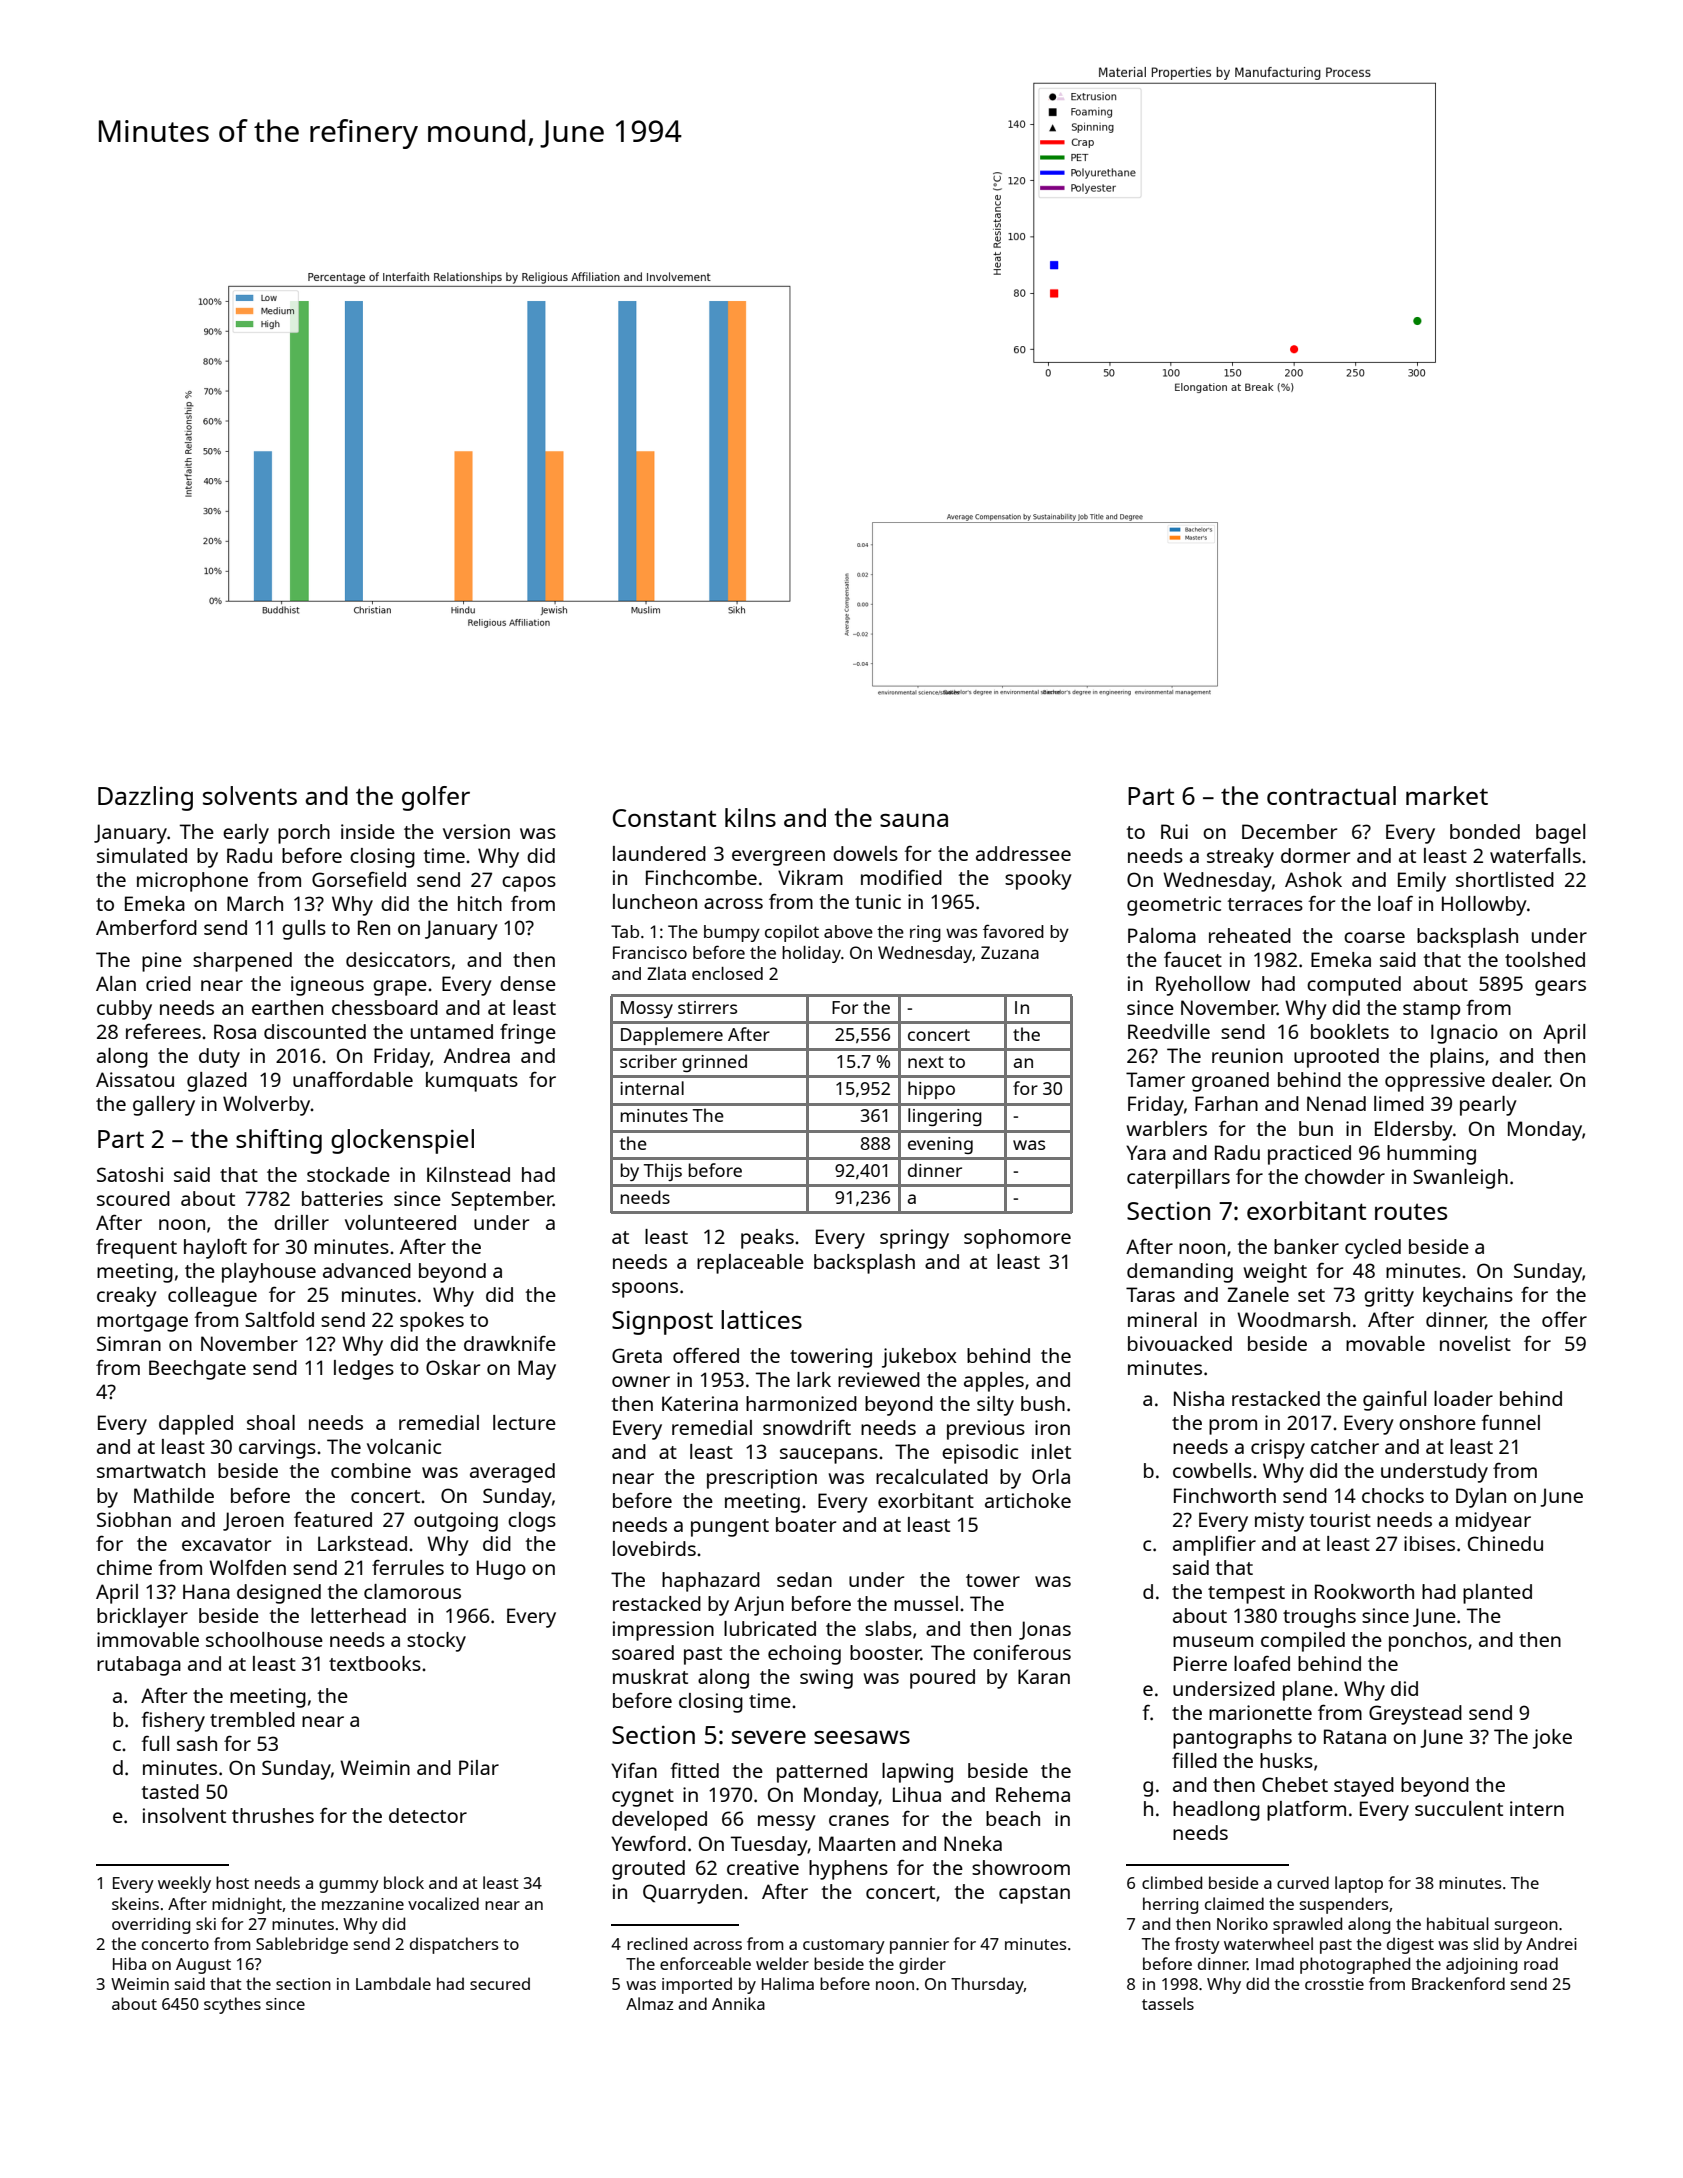 This page has width=1683, height=2178. Describe the element at coordinates (649, 2003) in the page. I see `Almaz` at that location.
